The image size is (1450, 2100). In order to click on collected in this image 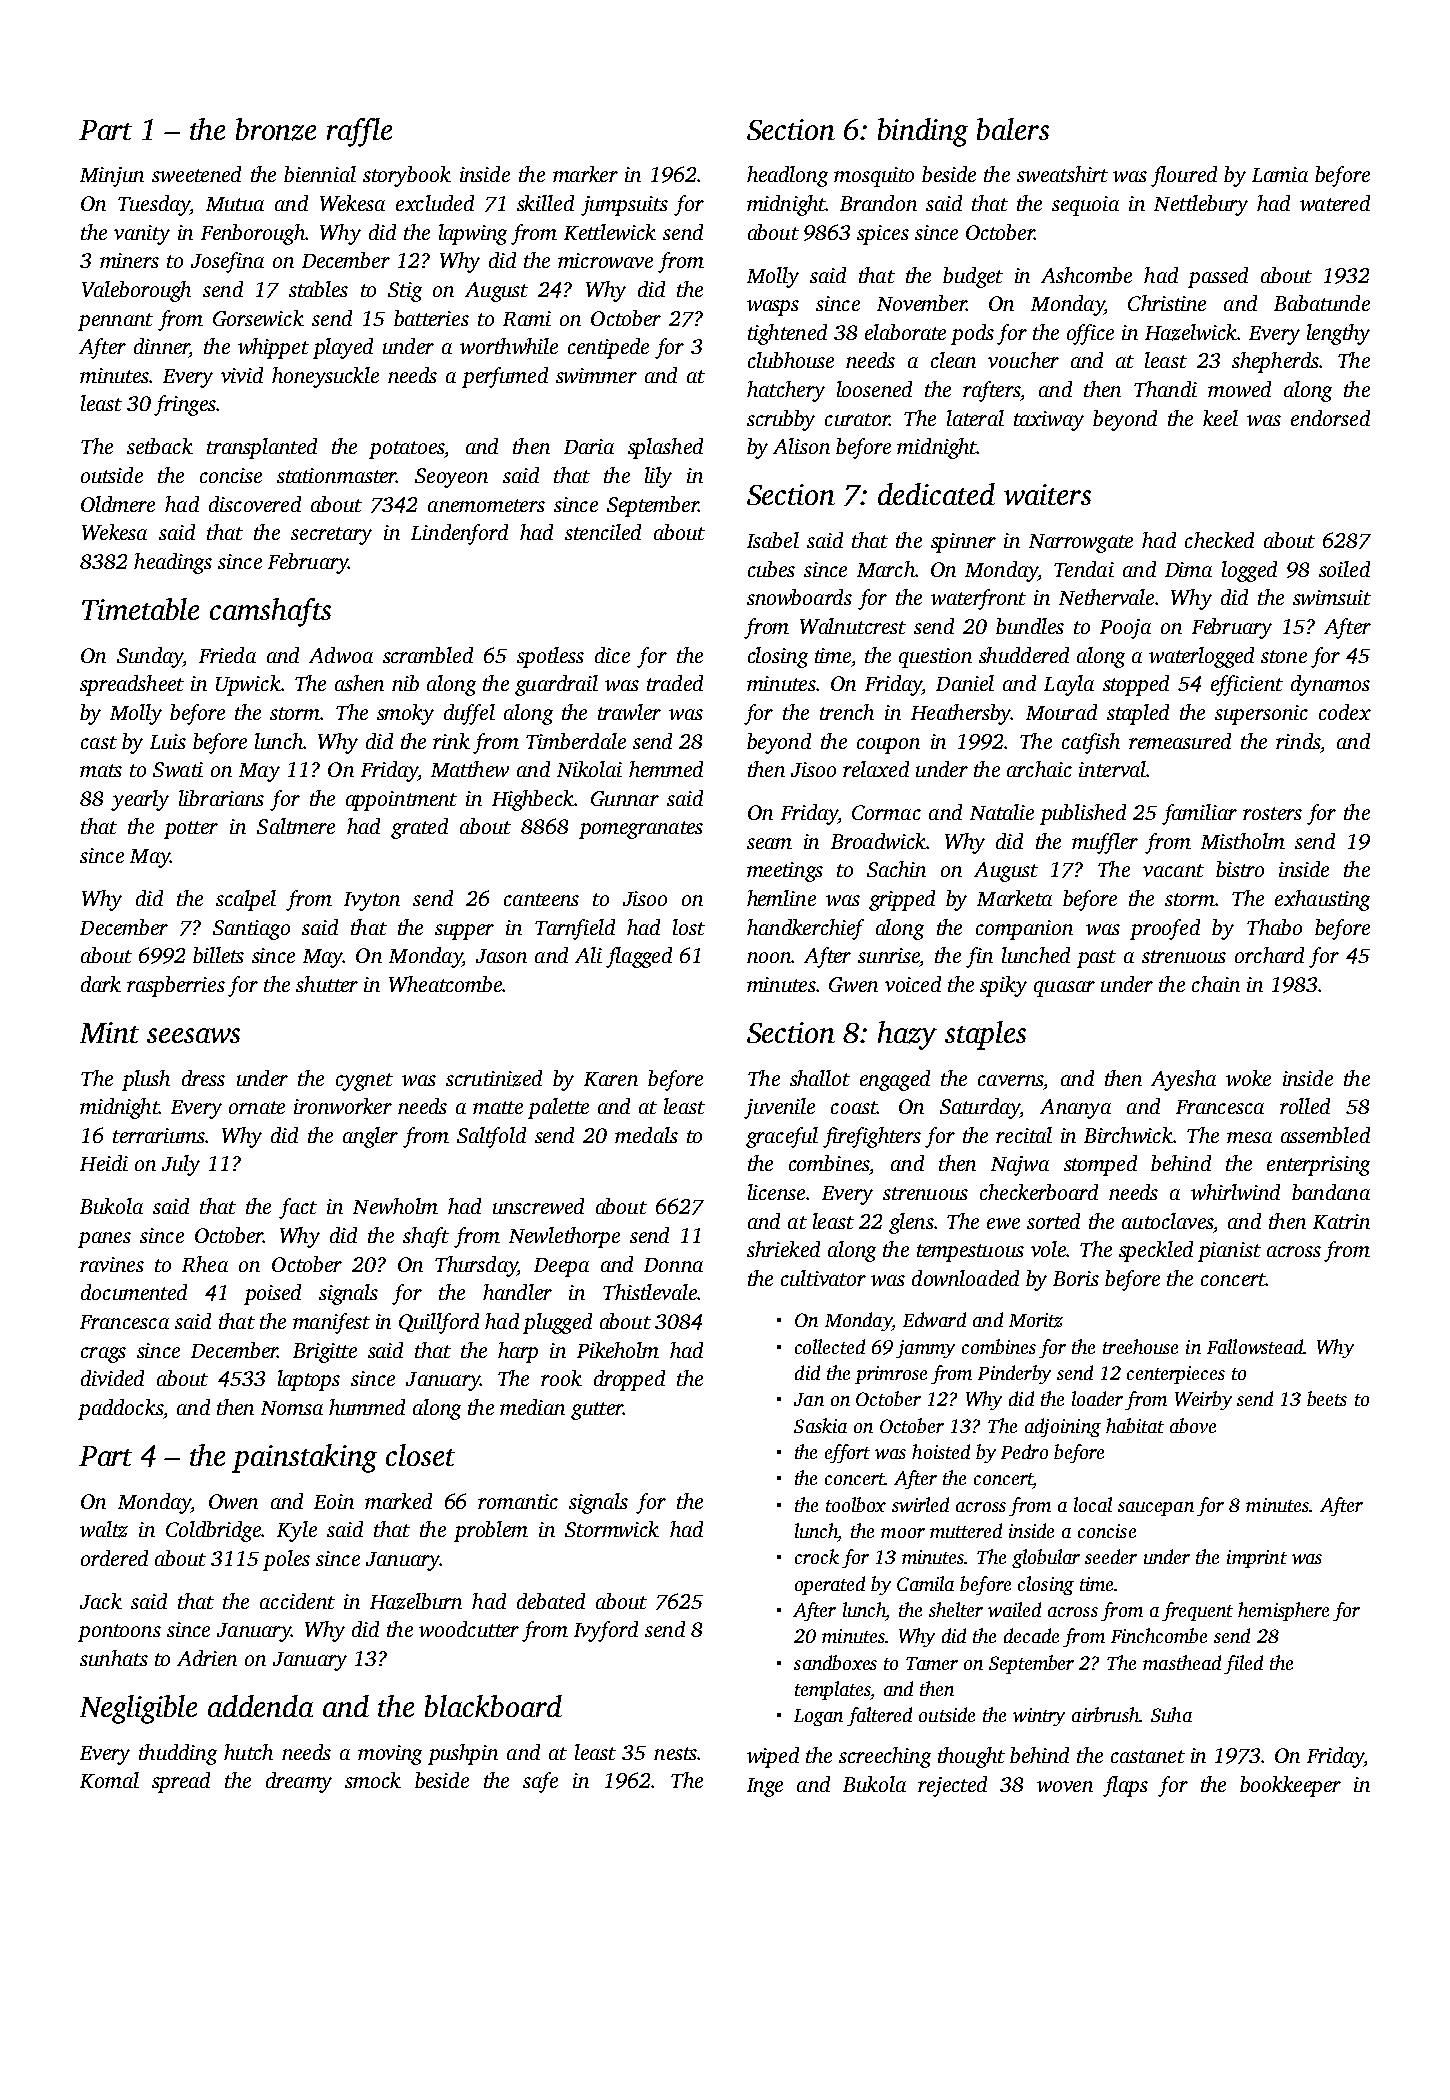, I will do `click(830, 1346)`.
